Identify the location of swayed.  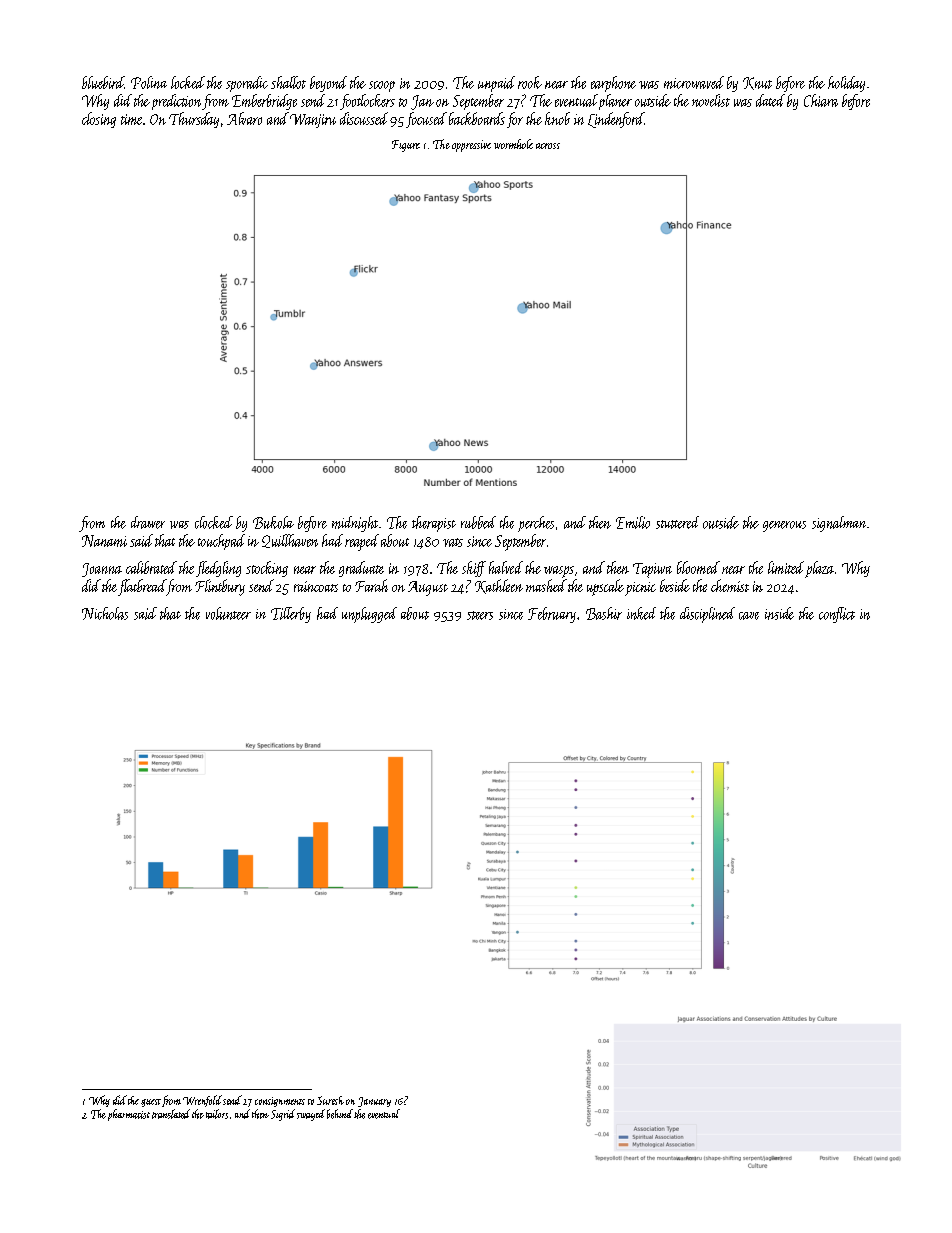
(311, 1115).
